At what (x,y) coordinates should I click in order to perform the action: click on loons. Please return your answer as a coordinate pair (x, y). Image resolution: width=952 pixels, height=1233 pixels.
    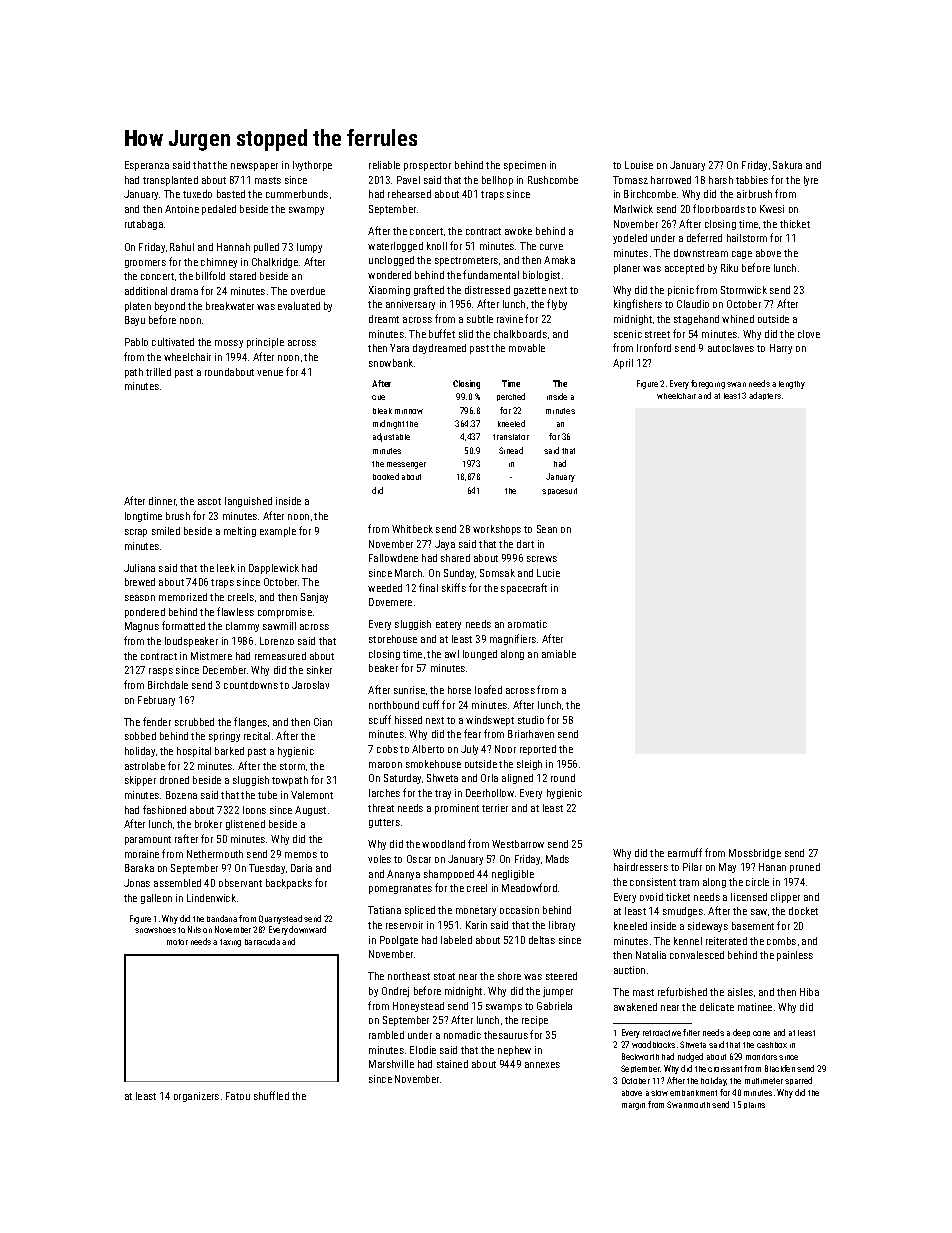
    Looking at the image, I should click on (254, 810).
